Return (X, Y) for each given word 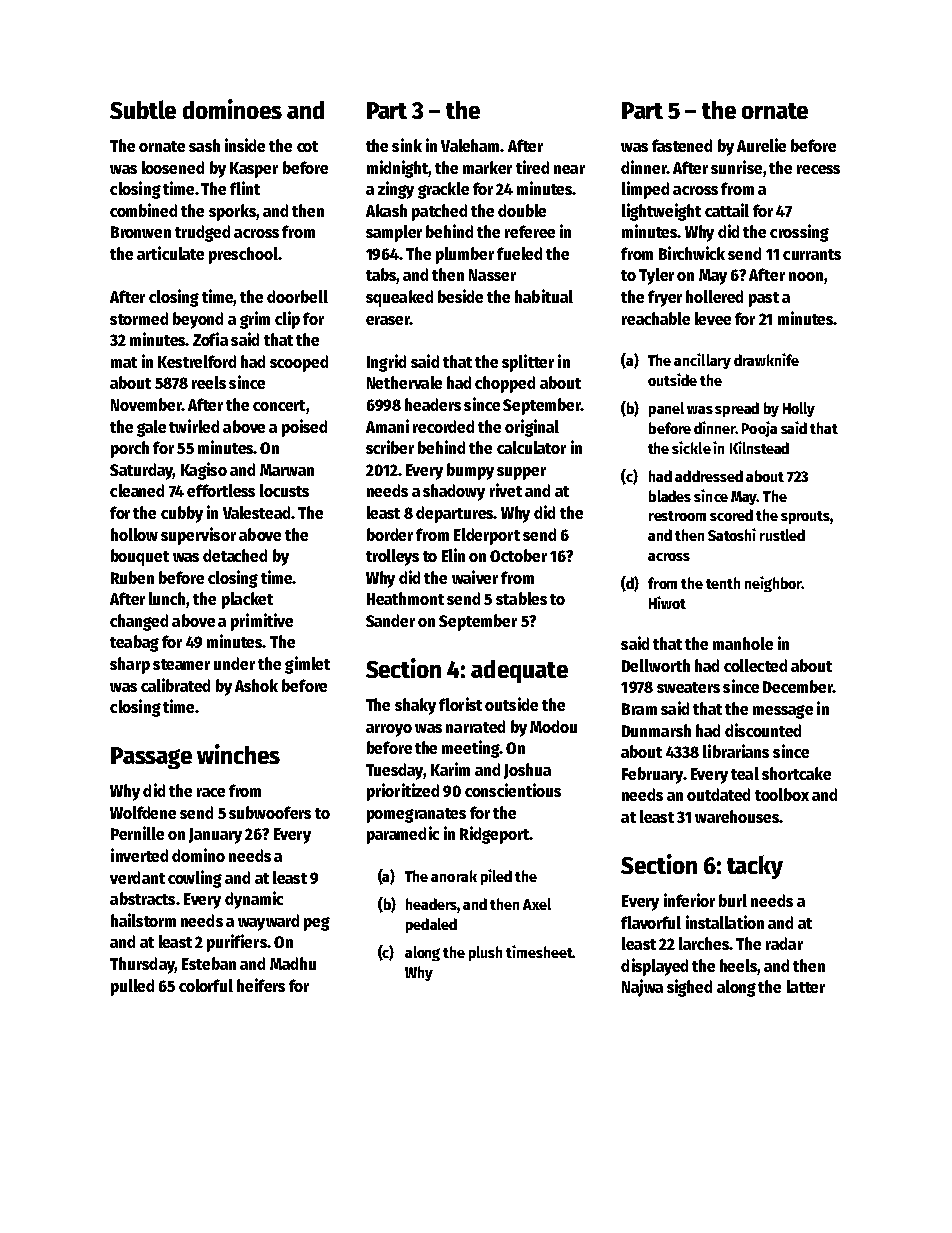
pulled (132, 987)
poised (304, 428)
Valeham (470, 145)
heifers (261, 985)
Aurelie (761, 145)
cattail (727, 210)
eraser (388, 320)
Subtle (143, 109)
